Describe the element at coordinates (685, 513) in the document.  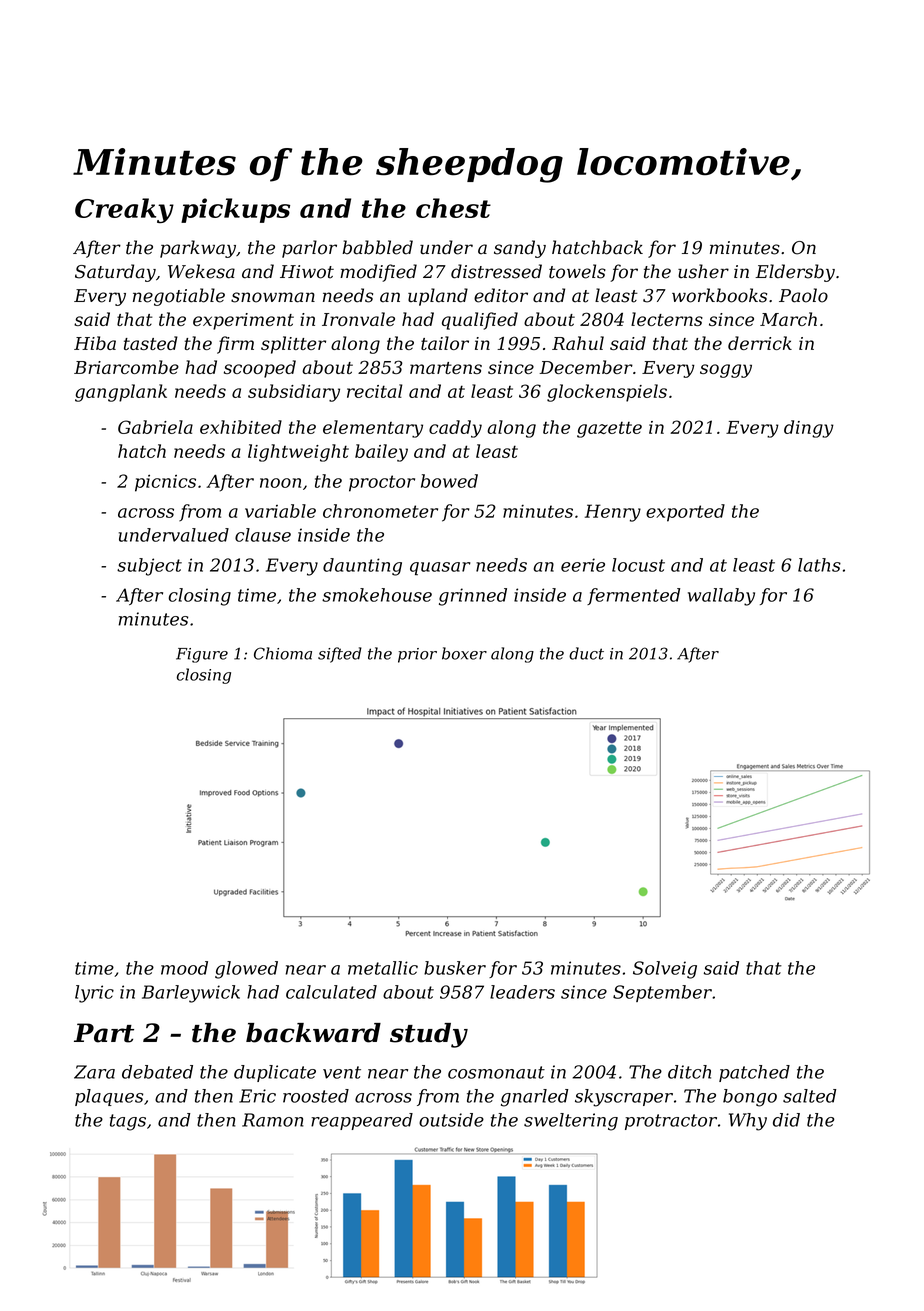
I see `exported` at that location.
